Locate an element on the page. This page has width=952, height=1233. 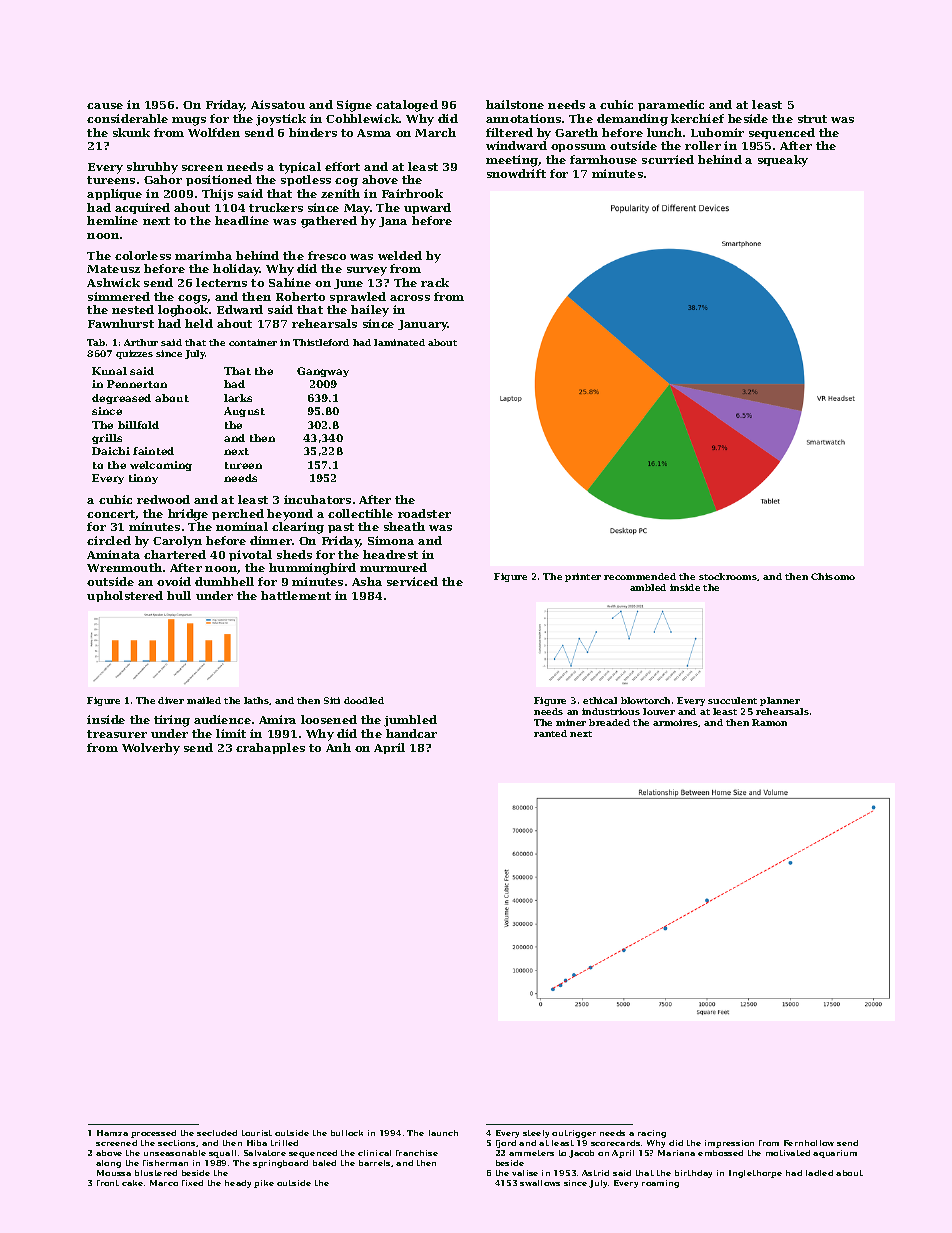
Chisomo is located at coordinates (833, 576).
